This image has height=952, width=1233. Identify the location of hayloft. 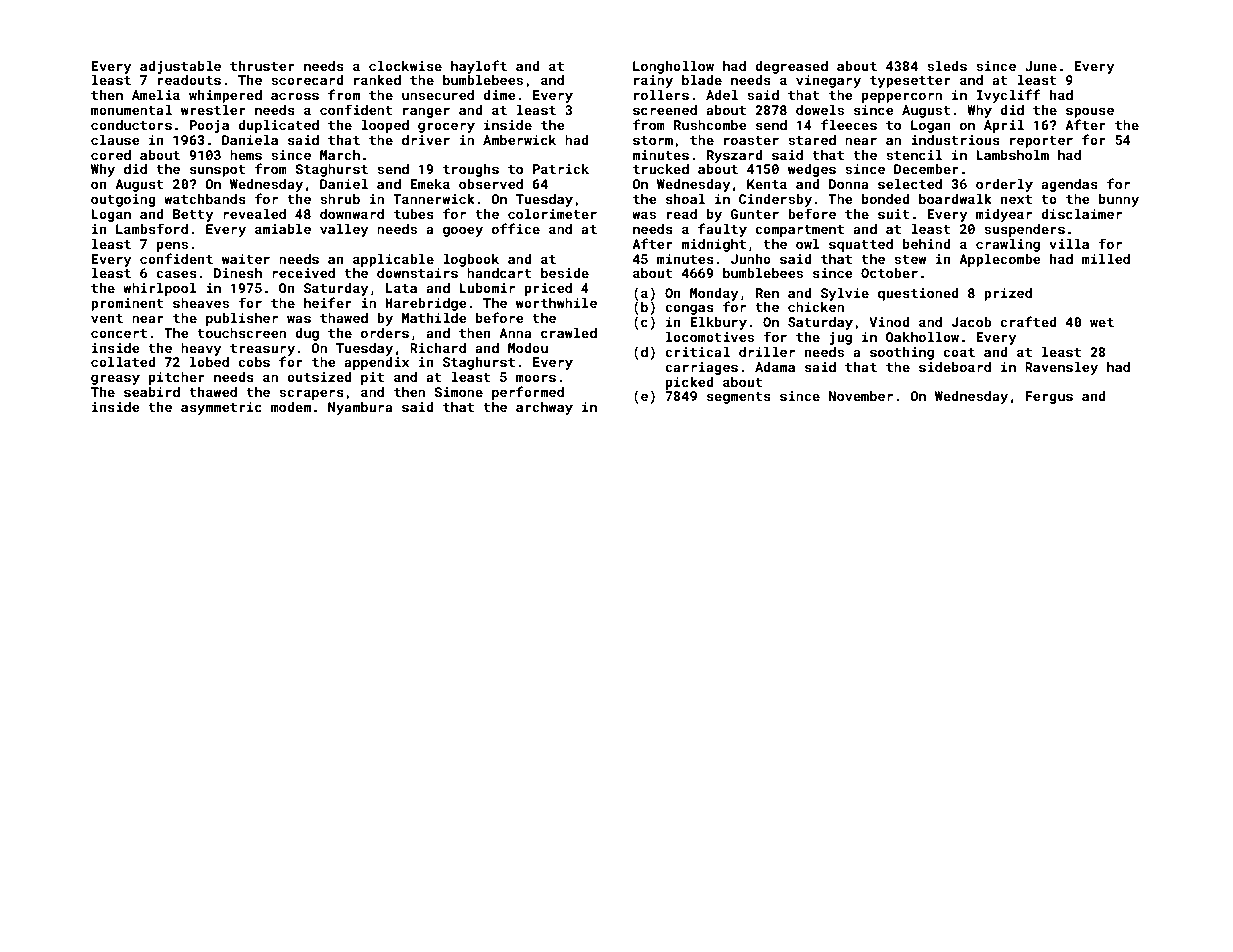
(479, 67).
